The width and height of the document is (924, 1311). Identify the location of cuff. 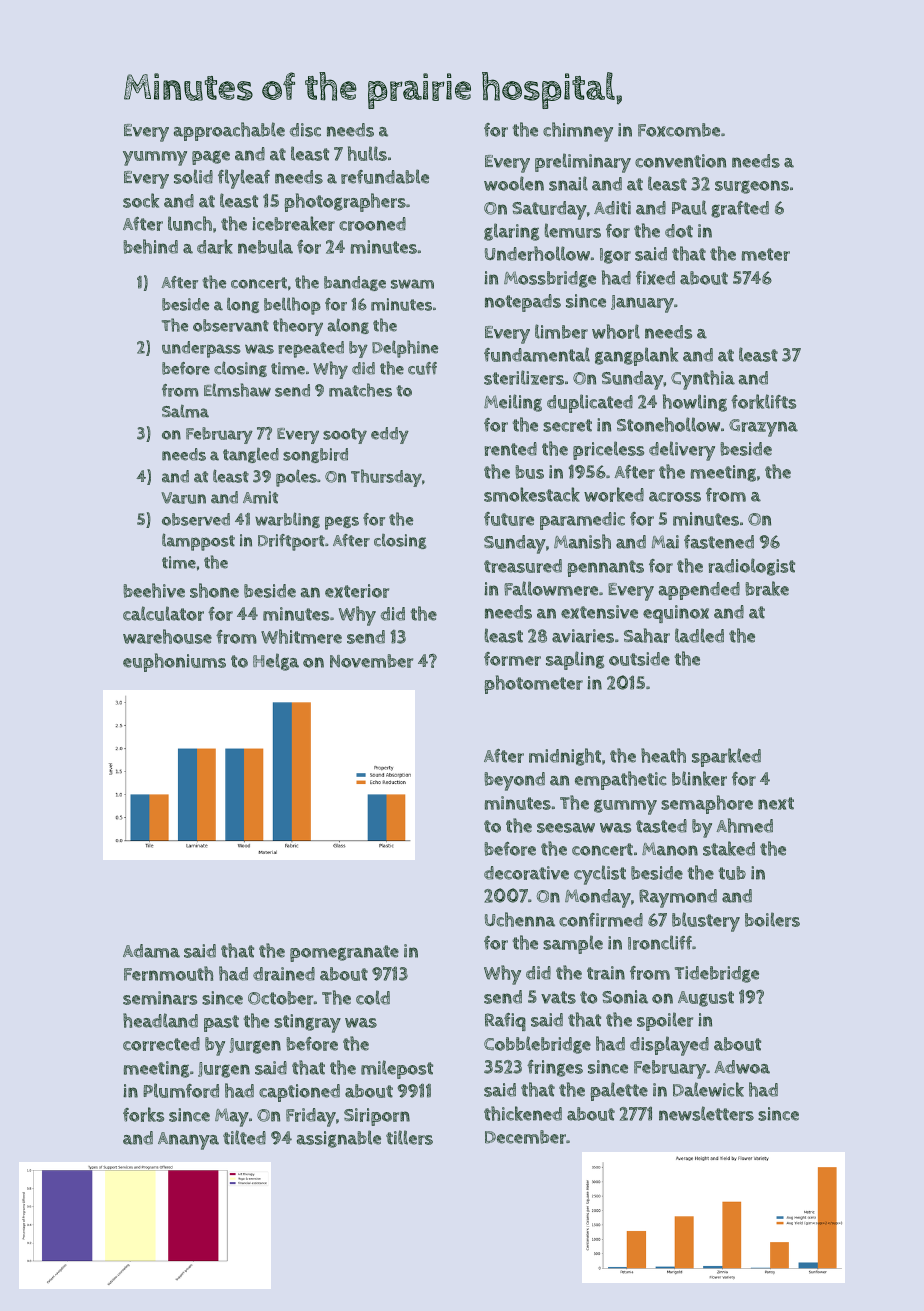
(422, 368).
